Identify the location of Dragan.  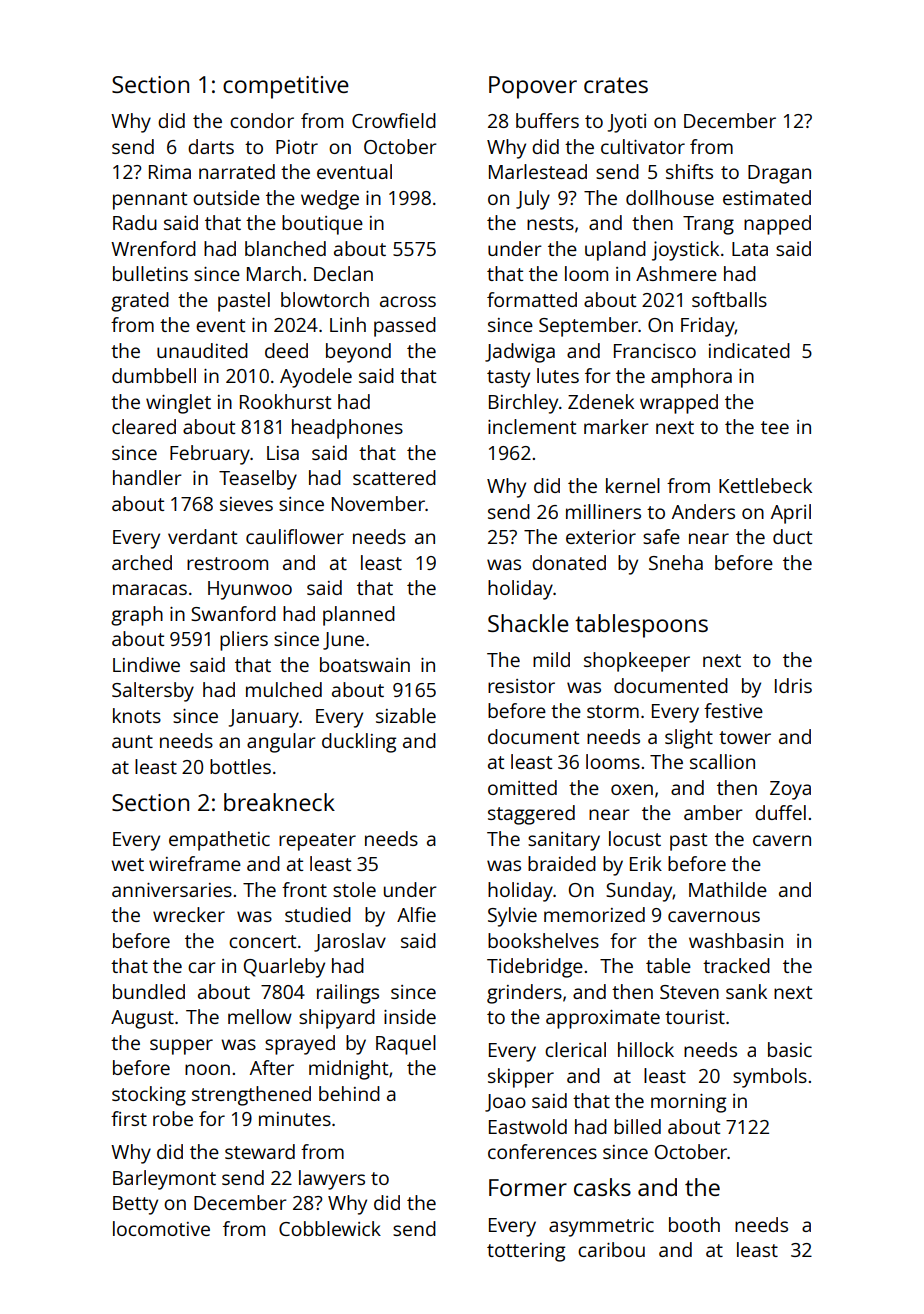
(779, 174).
